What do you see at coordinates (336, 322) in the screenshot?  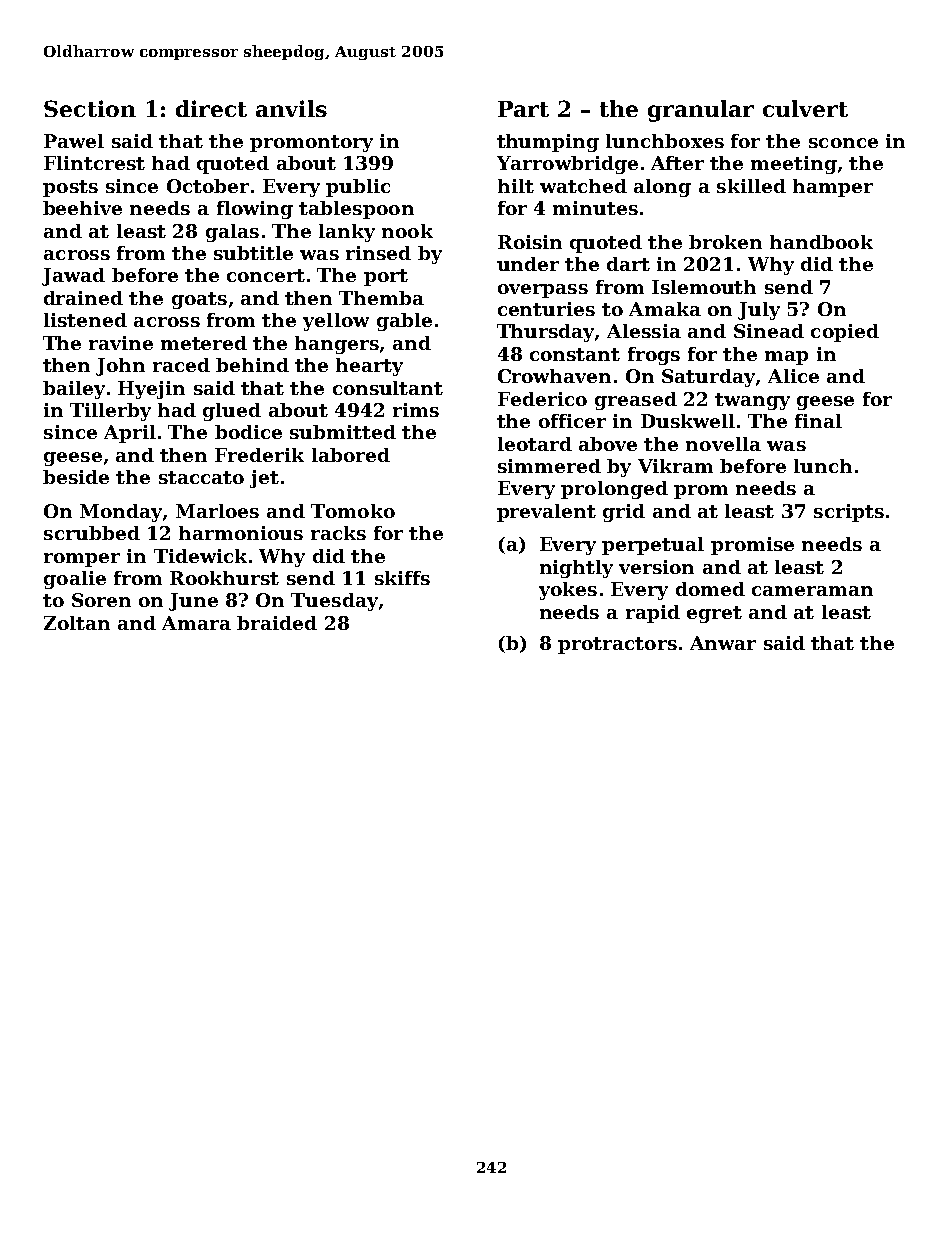 I see `yellow` at bounding box center [336, 322].
